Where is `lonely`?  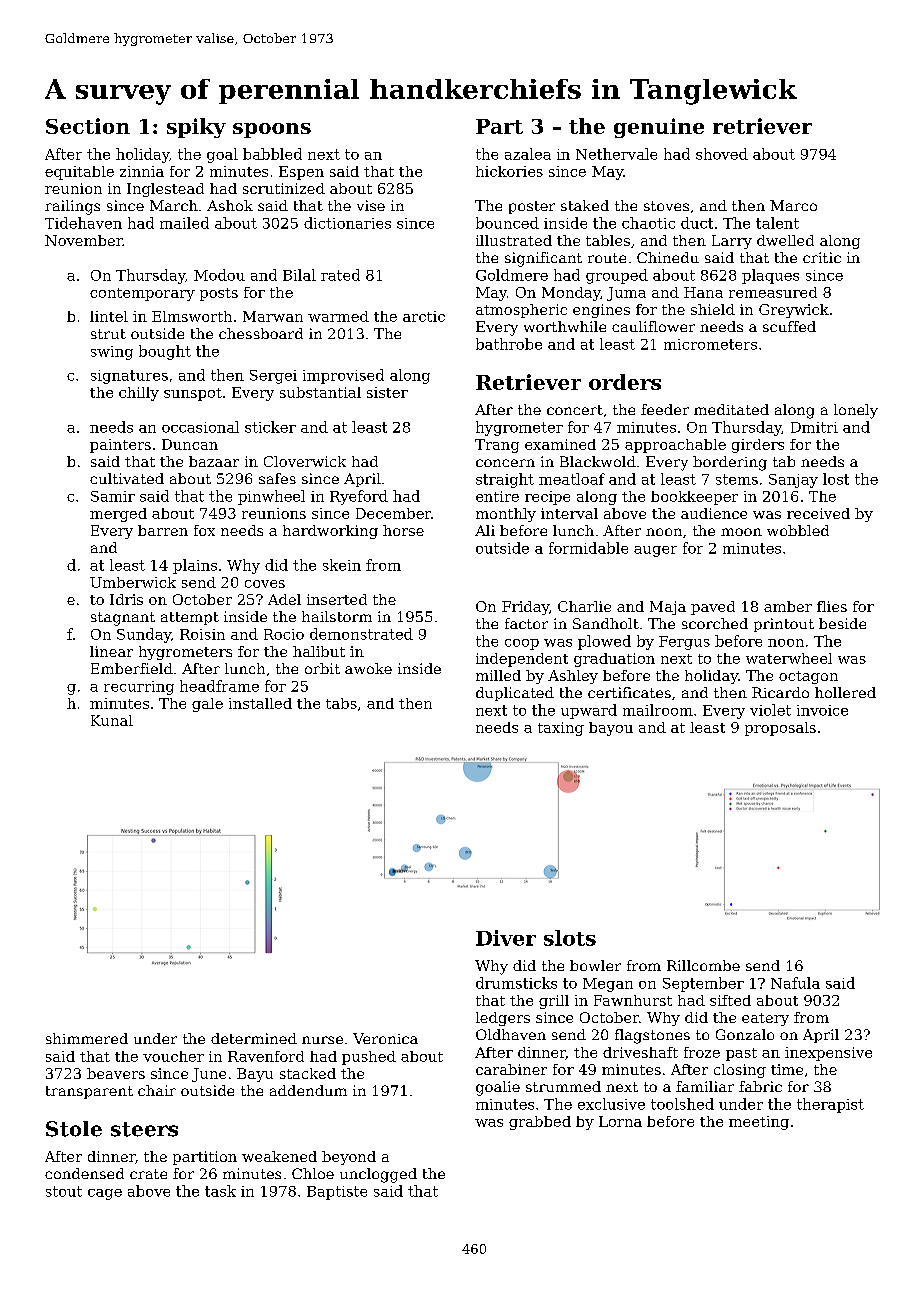
lonely is located at coordinates (856, 411).
